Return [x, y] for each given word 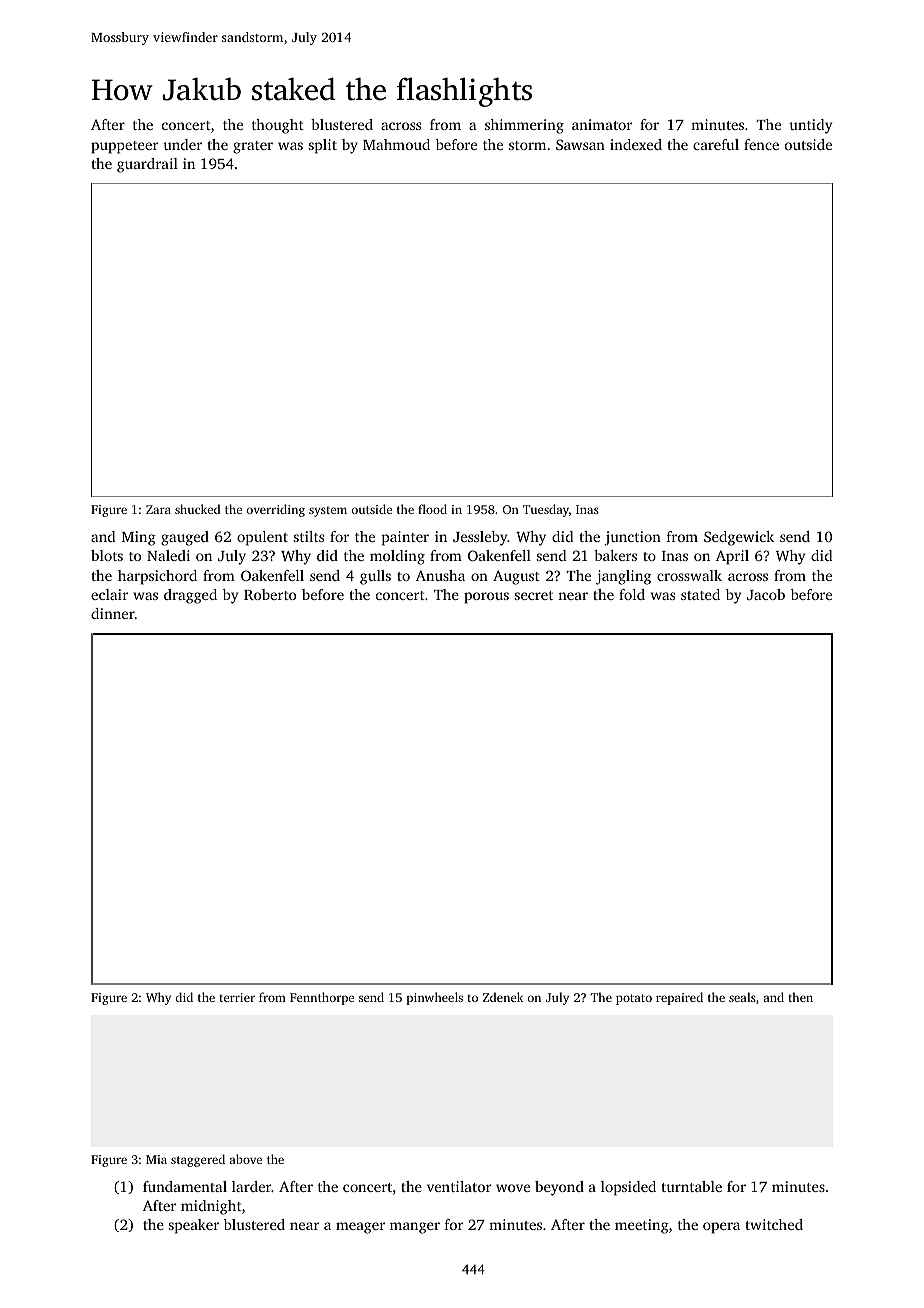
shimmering [524, 126]
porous [486, 598]
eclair [109, 594]
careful [716, 144]
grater [253, 147]
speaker [194, 1226]
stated [700, 594]
